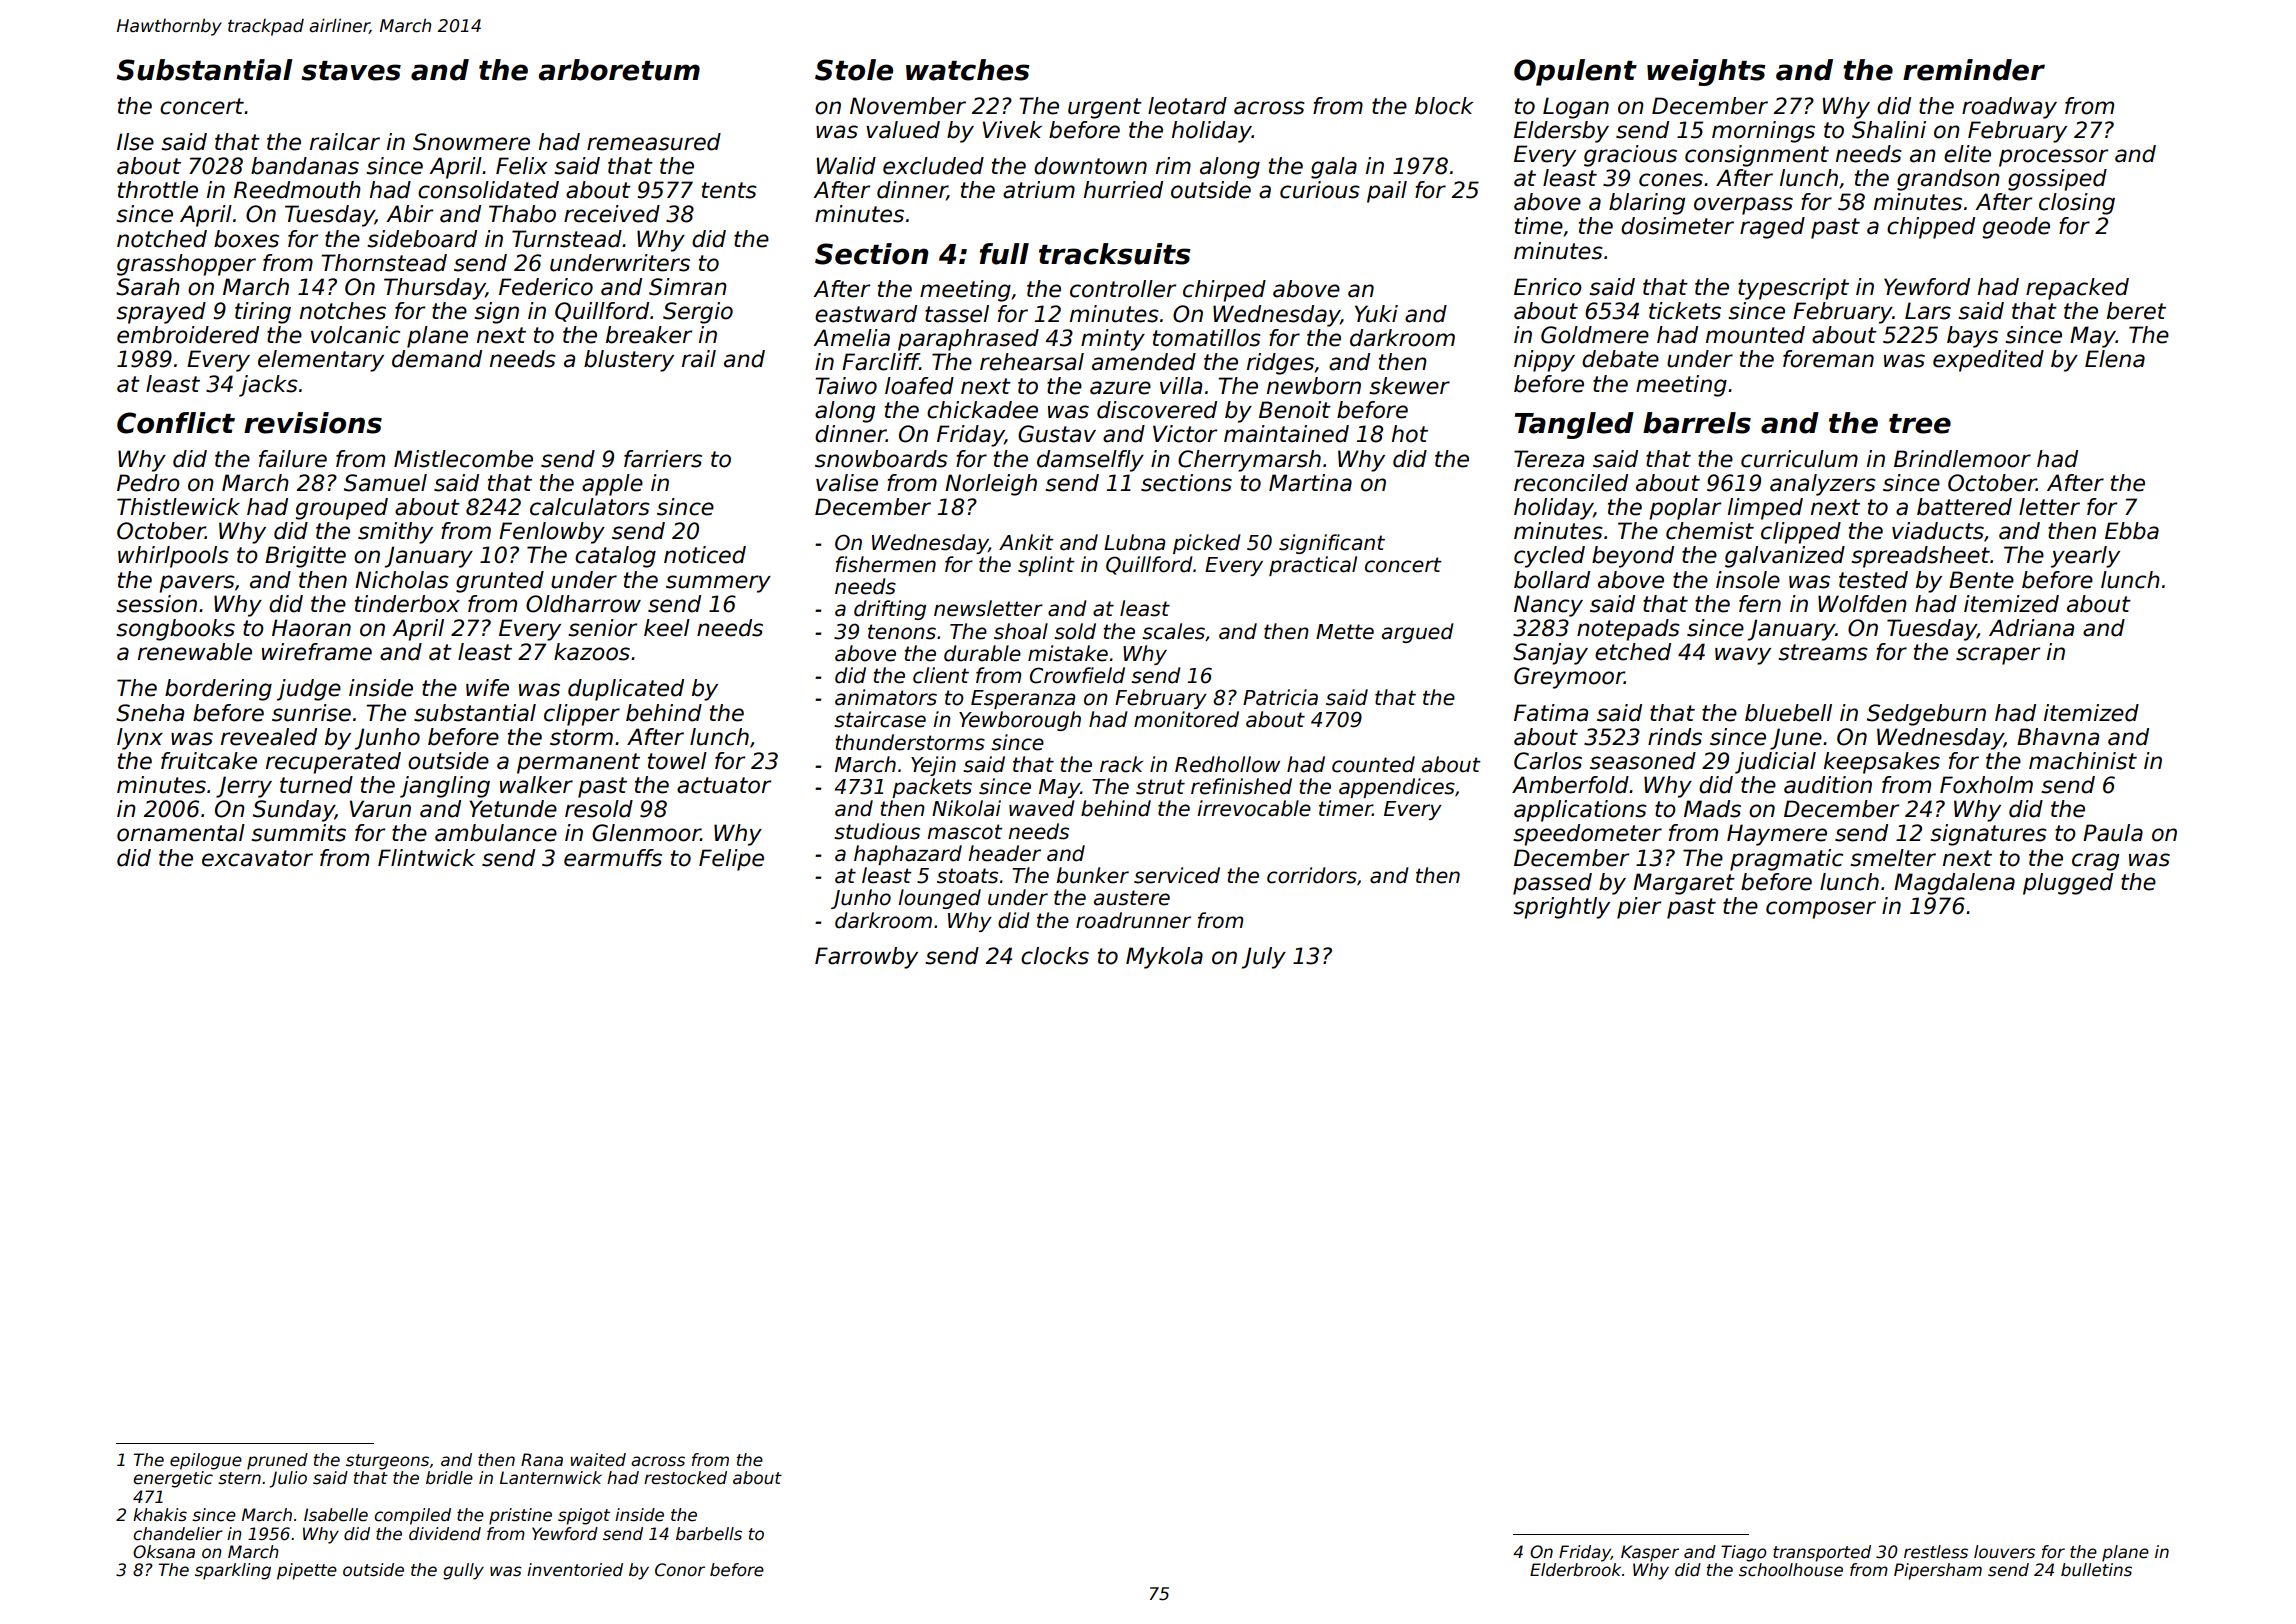 This screenshot has width=2296, height=1624. What do you see at coordinates (173, 1479) in the screenshot?
I see `energetic` at bounding box center [173, 1479].
